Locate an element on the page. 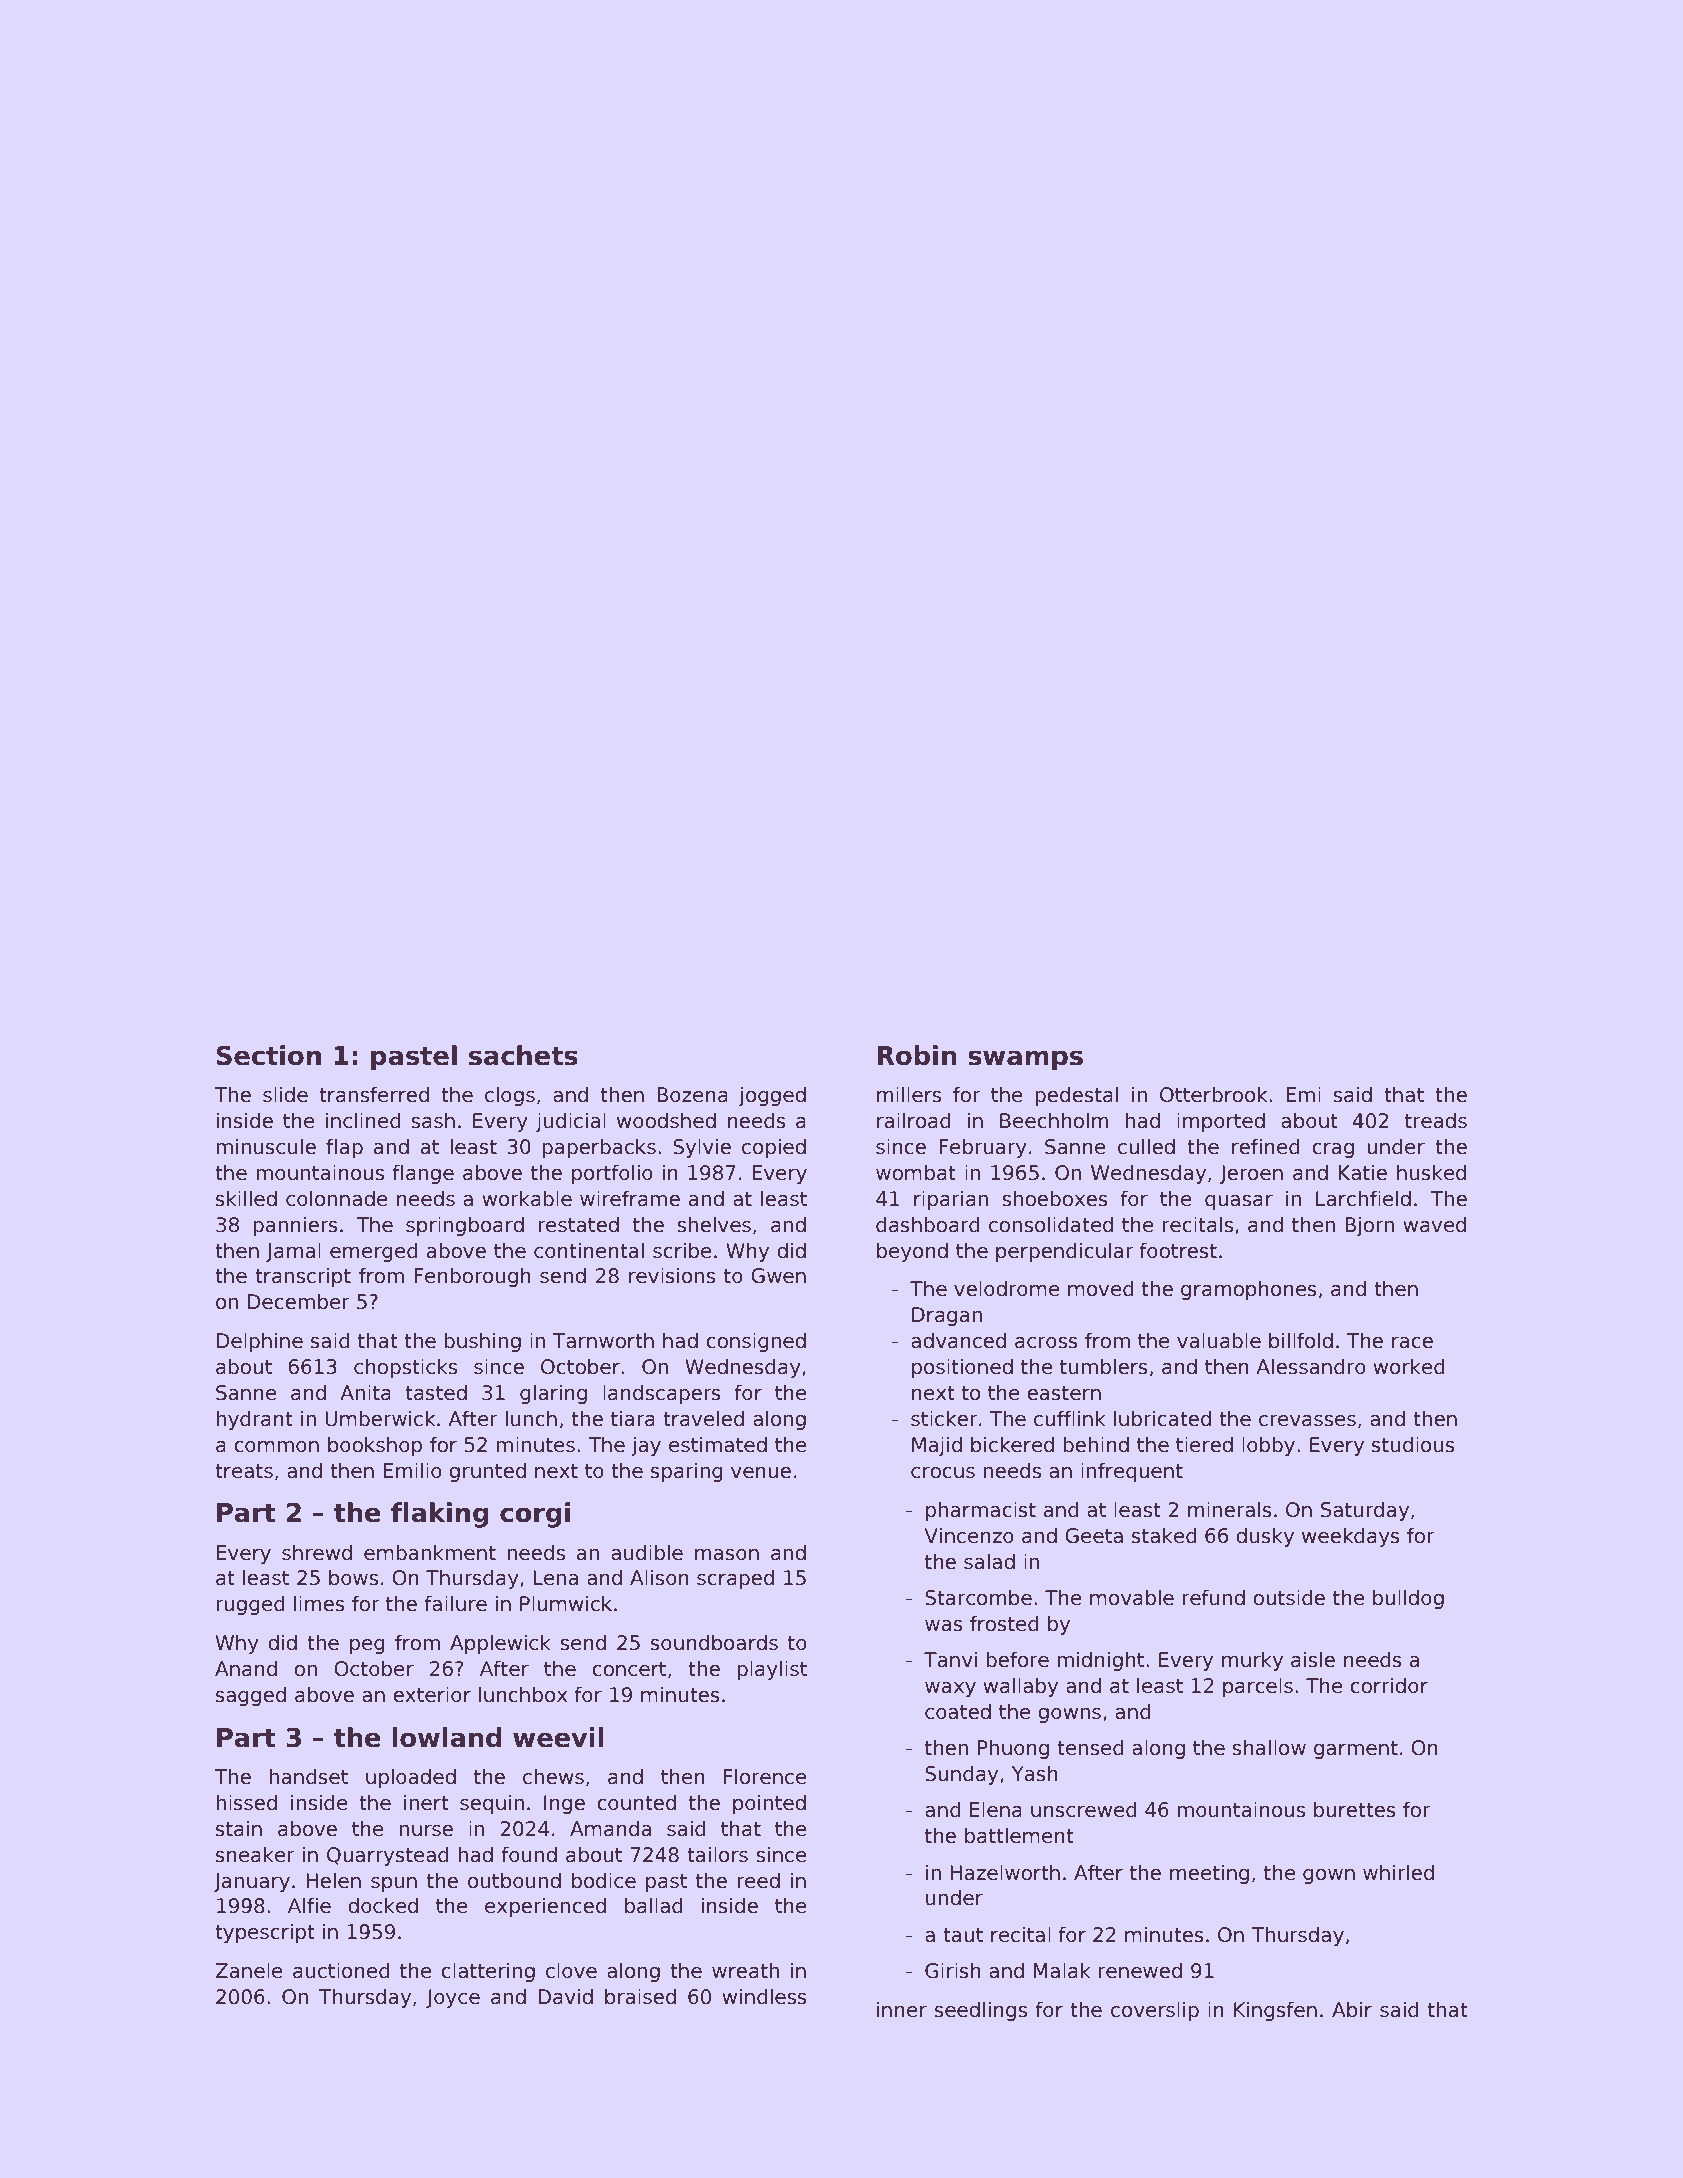 The image size is (1683, 2178). staked is located at coordinates (1164, 1535).
